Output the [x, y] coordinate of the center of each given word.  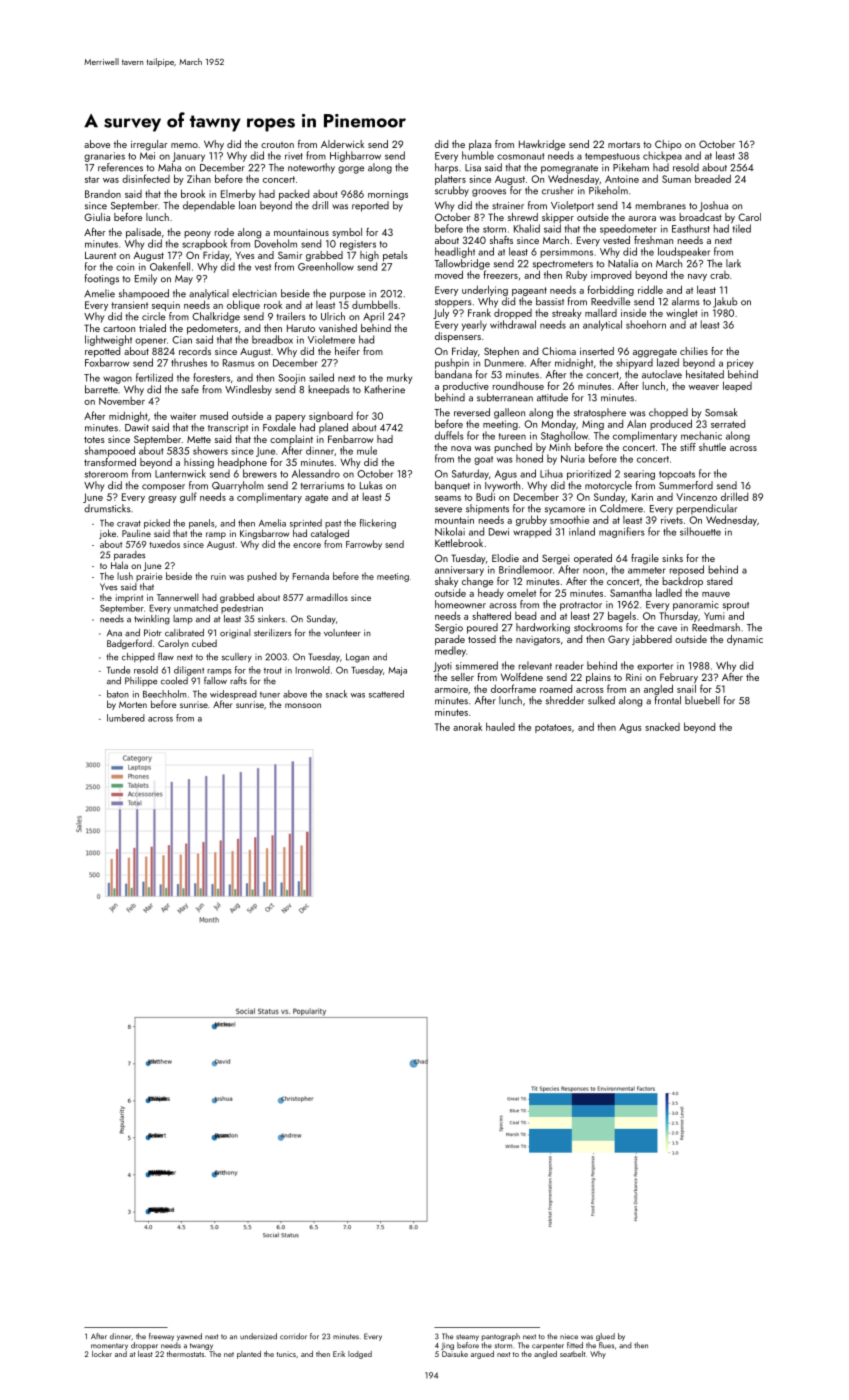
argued [482, 1355]
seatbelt [572, 1354]
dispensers [458, 337]
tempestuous [612, 157]
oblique [243, 305]
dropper [144, 1346]
